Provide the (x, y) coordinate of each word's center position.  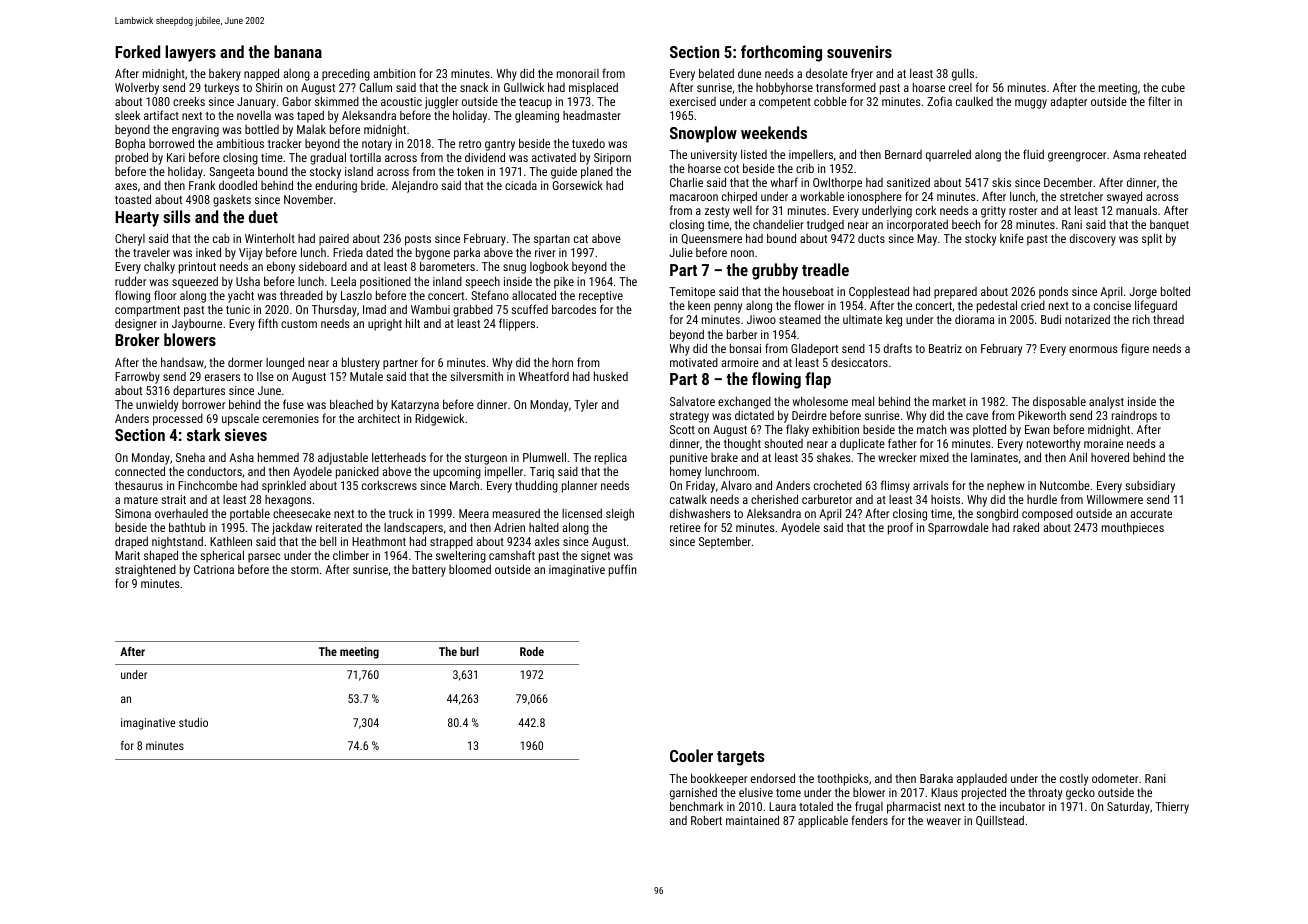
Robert (706, 820)
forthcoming (781, 53)
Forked (137, 51)
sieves (246, 434)
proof (900, 528)
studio (193, 722)
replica (611, 459)
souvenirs (859, 51)
